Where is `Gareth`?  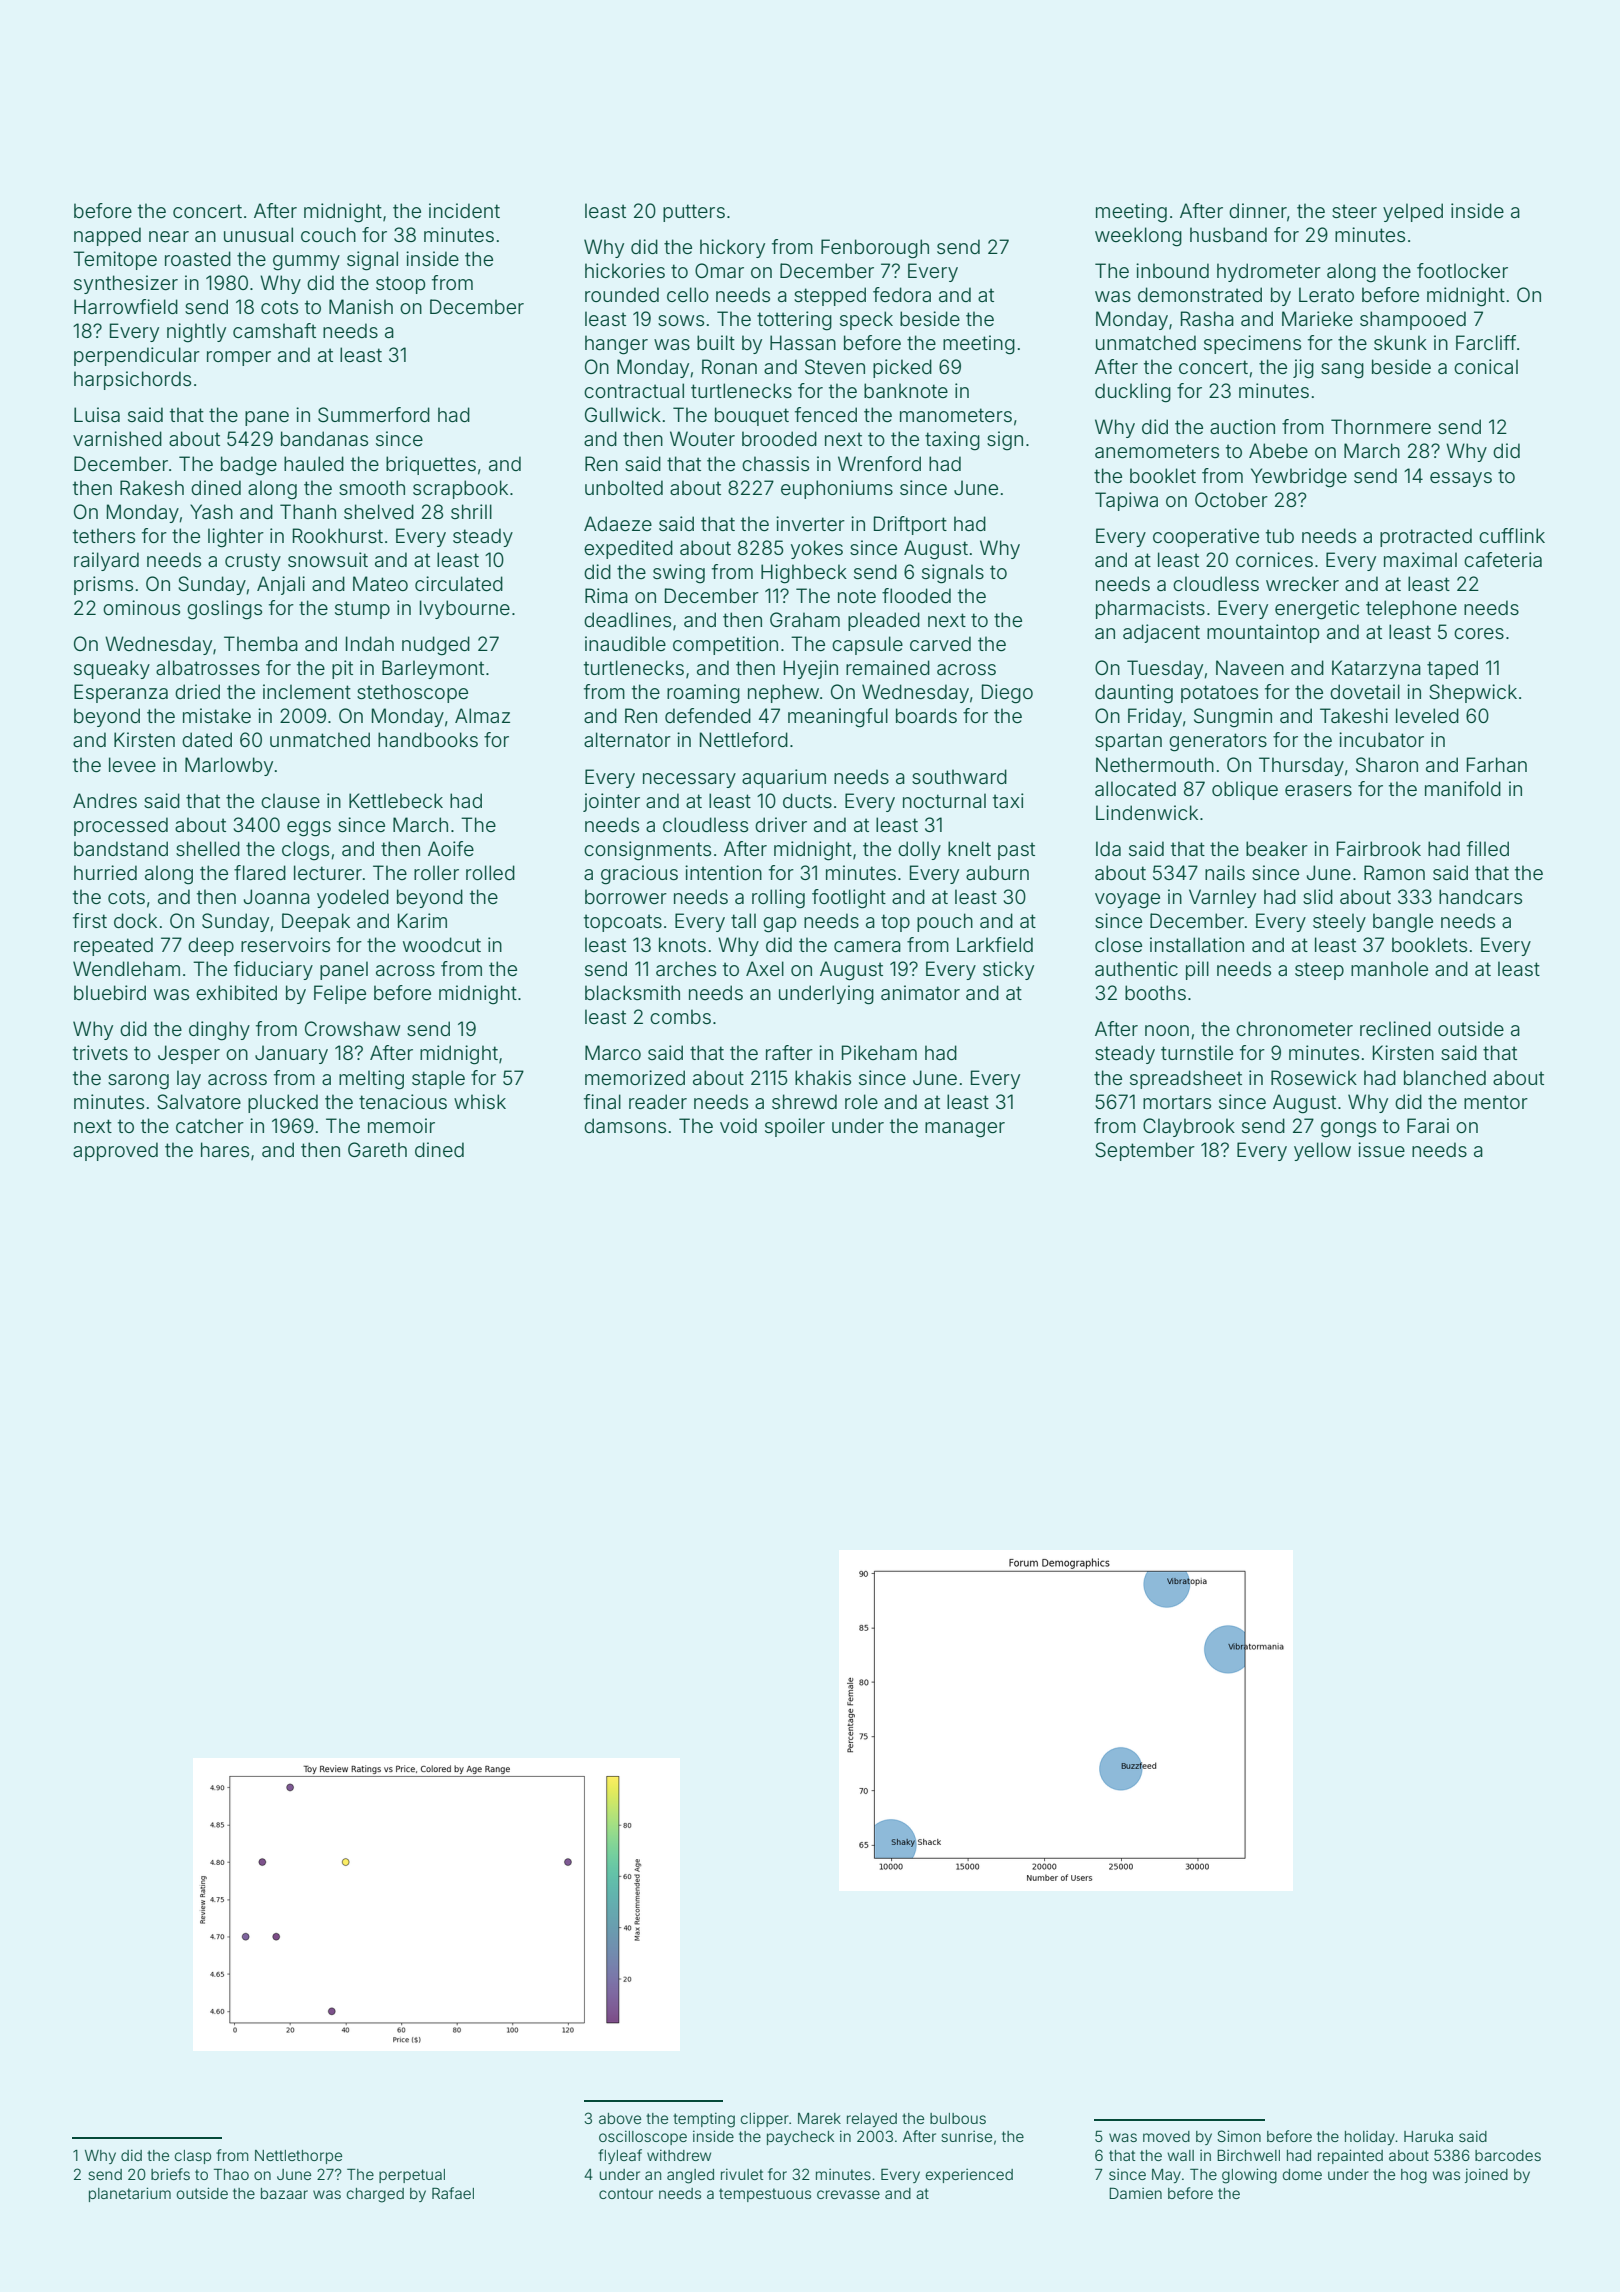 Gareth is located at coordinates (377, 1149).
